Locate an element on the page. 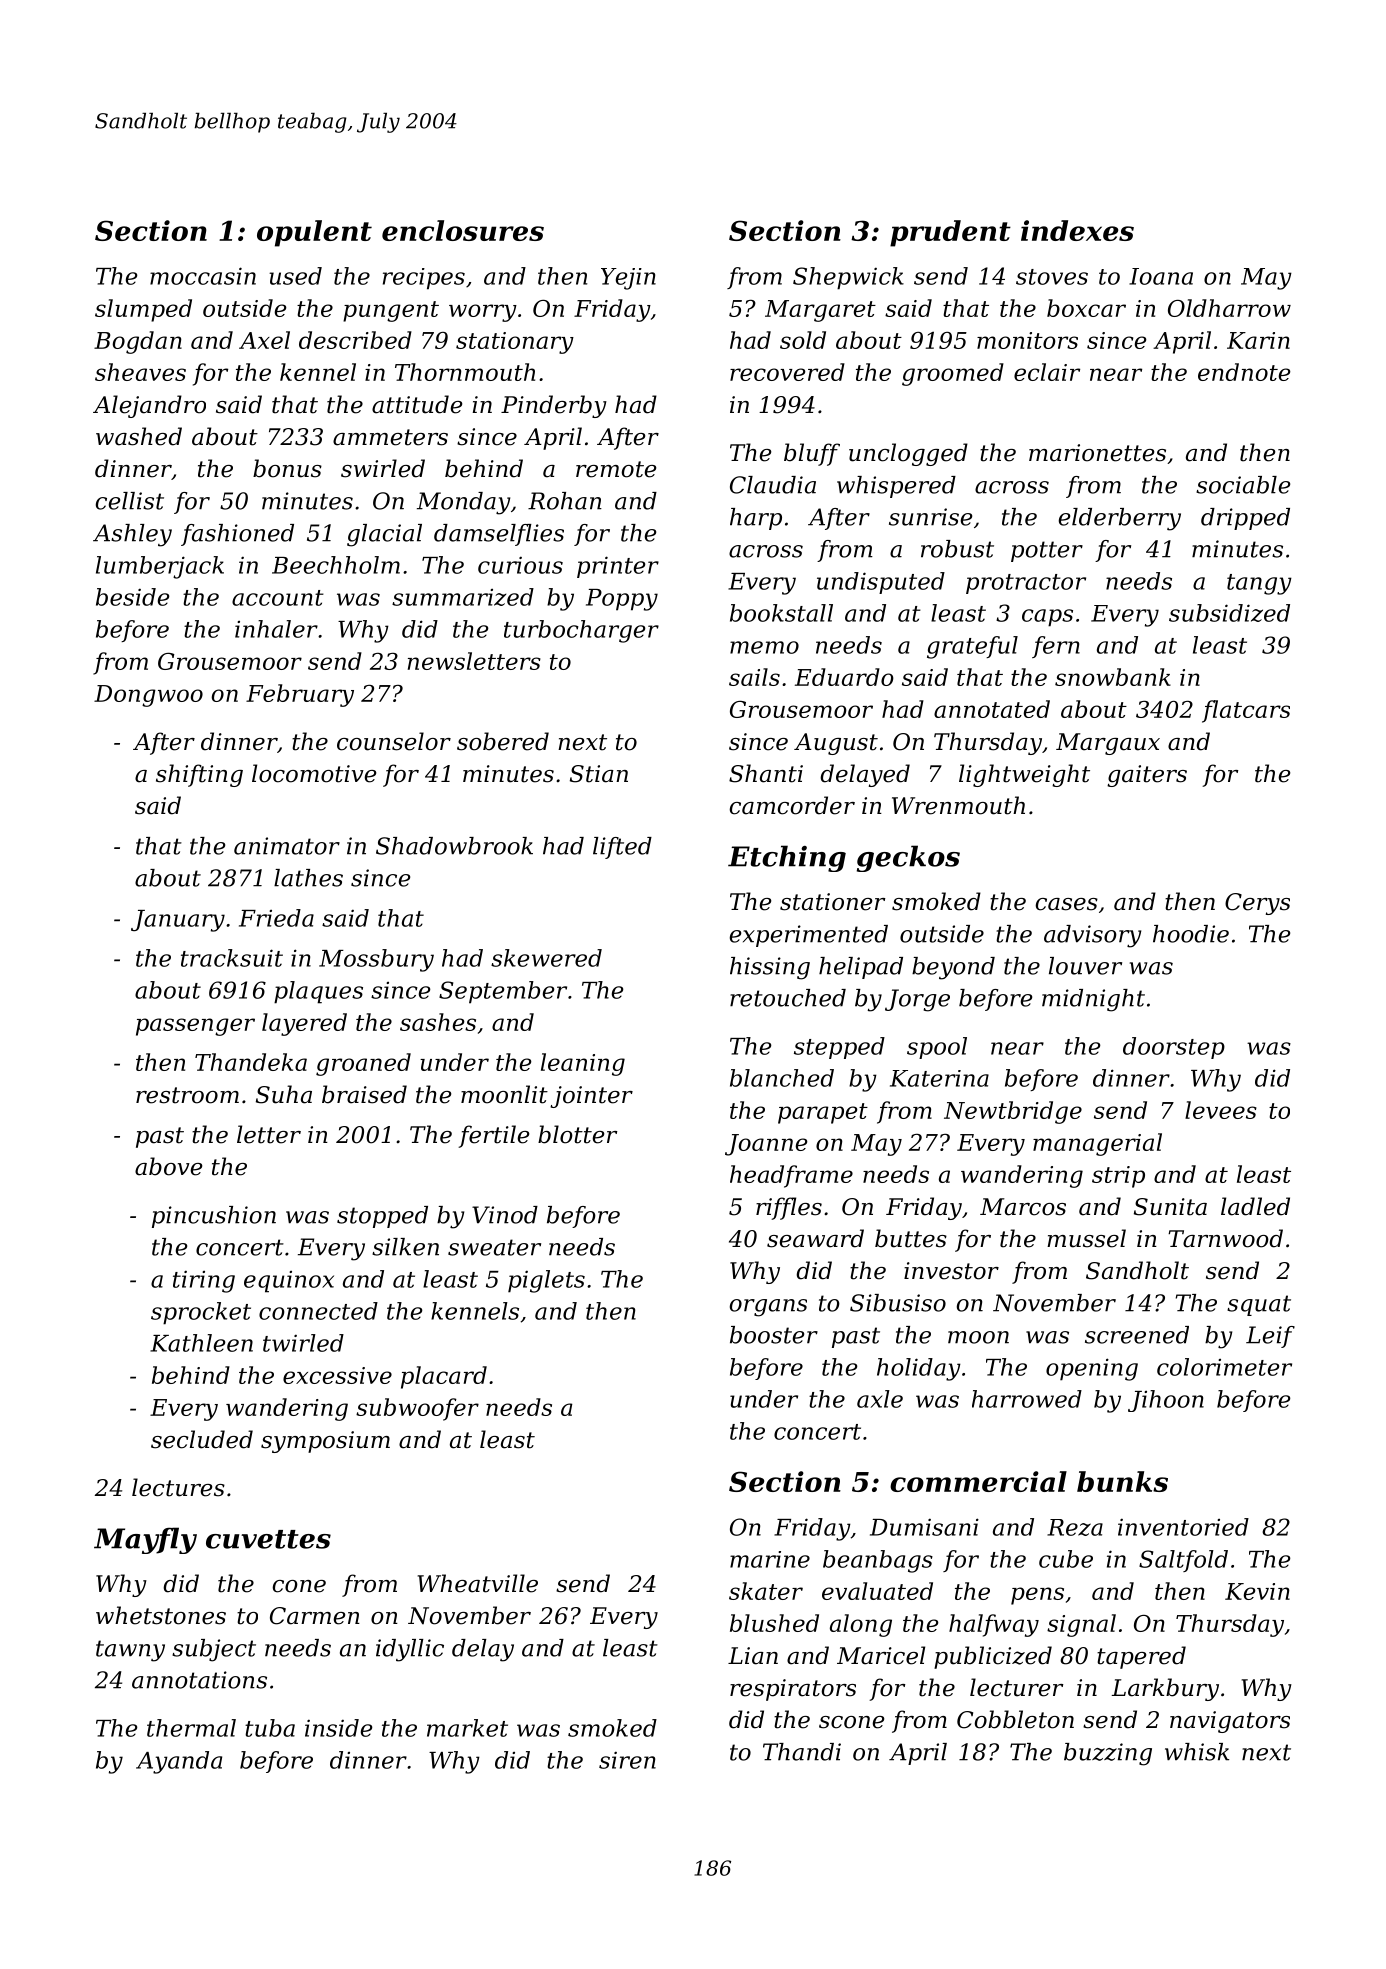  indexes is located at coordinates (1077, 230).
